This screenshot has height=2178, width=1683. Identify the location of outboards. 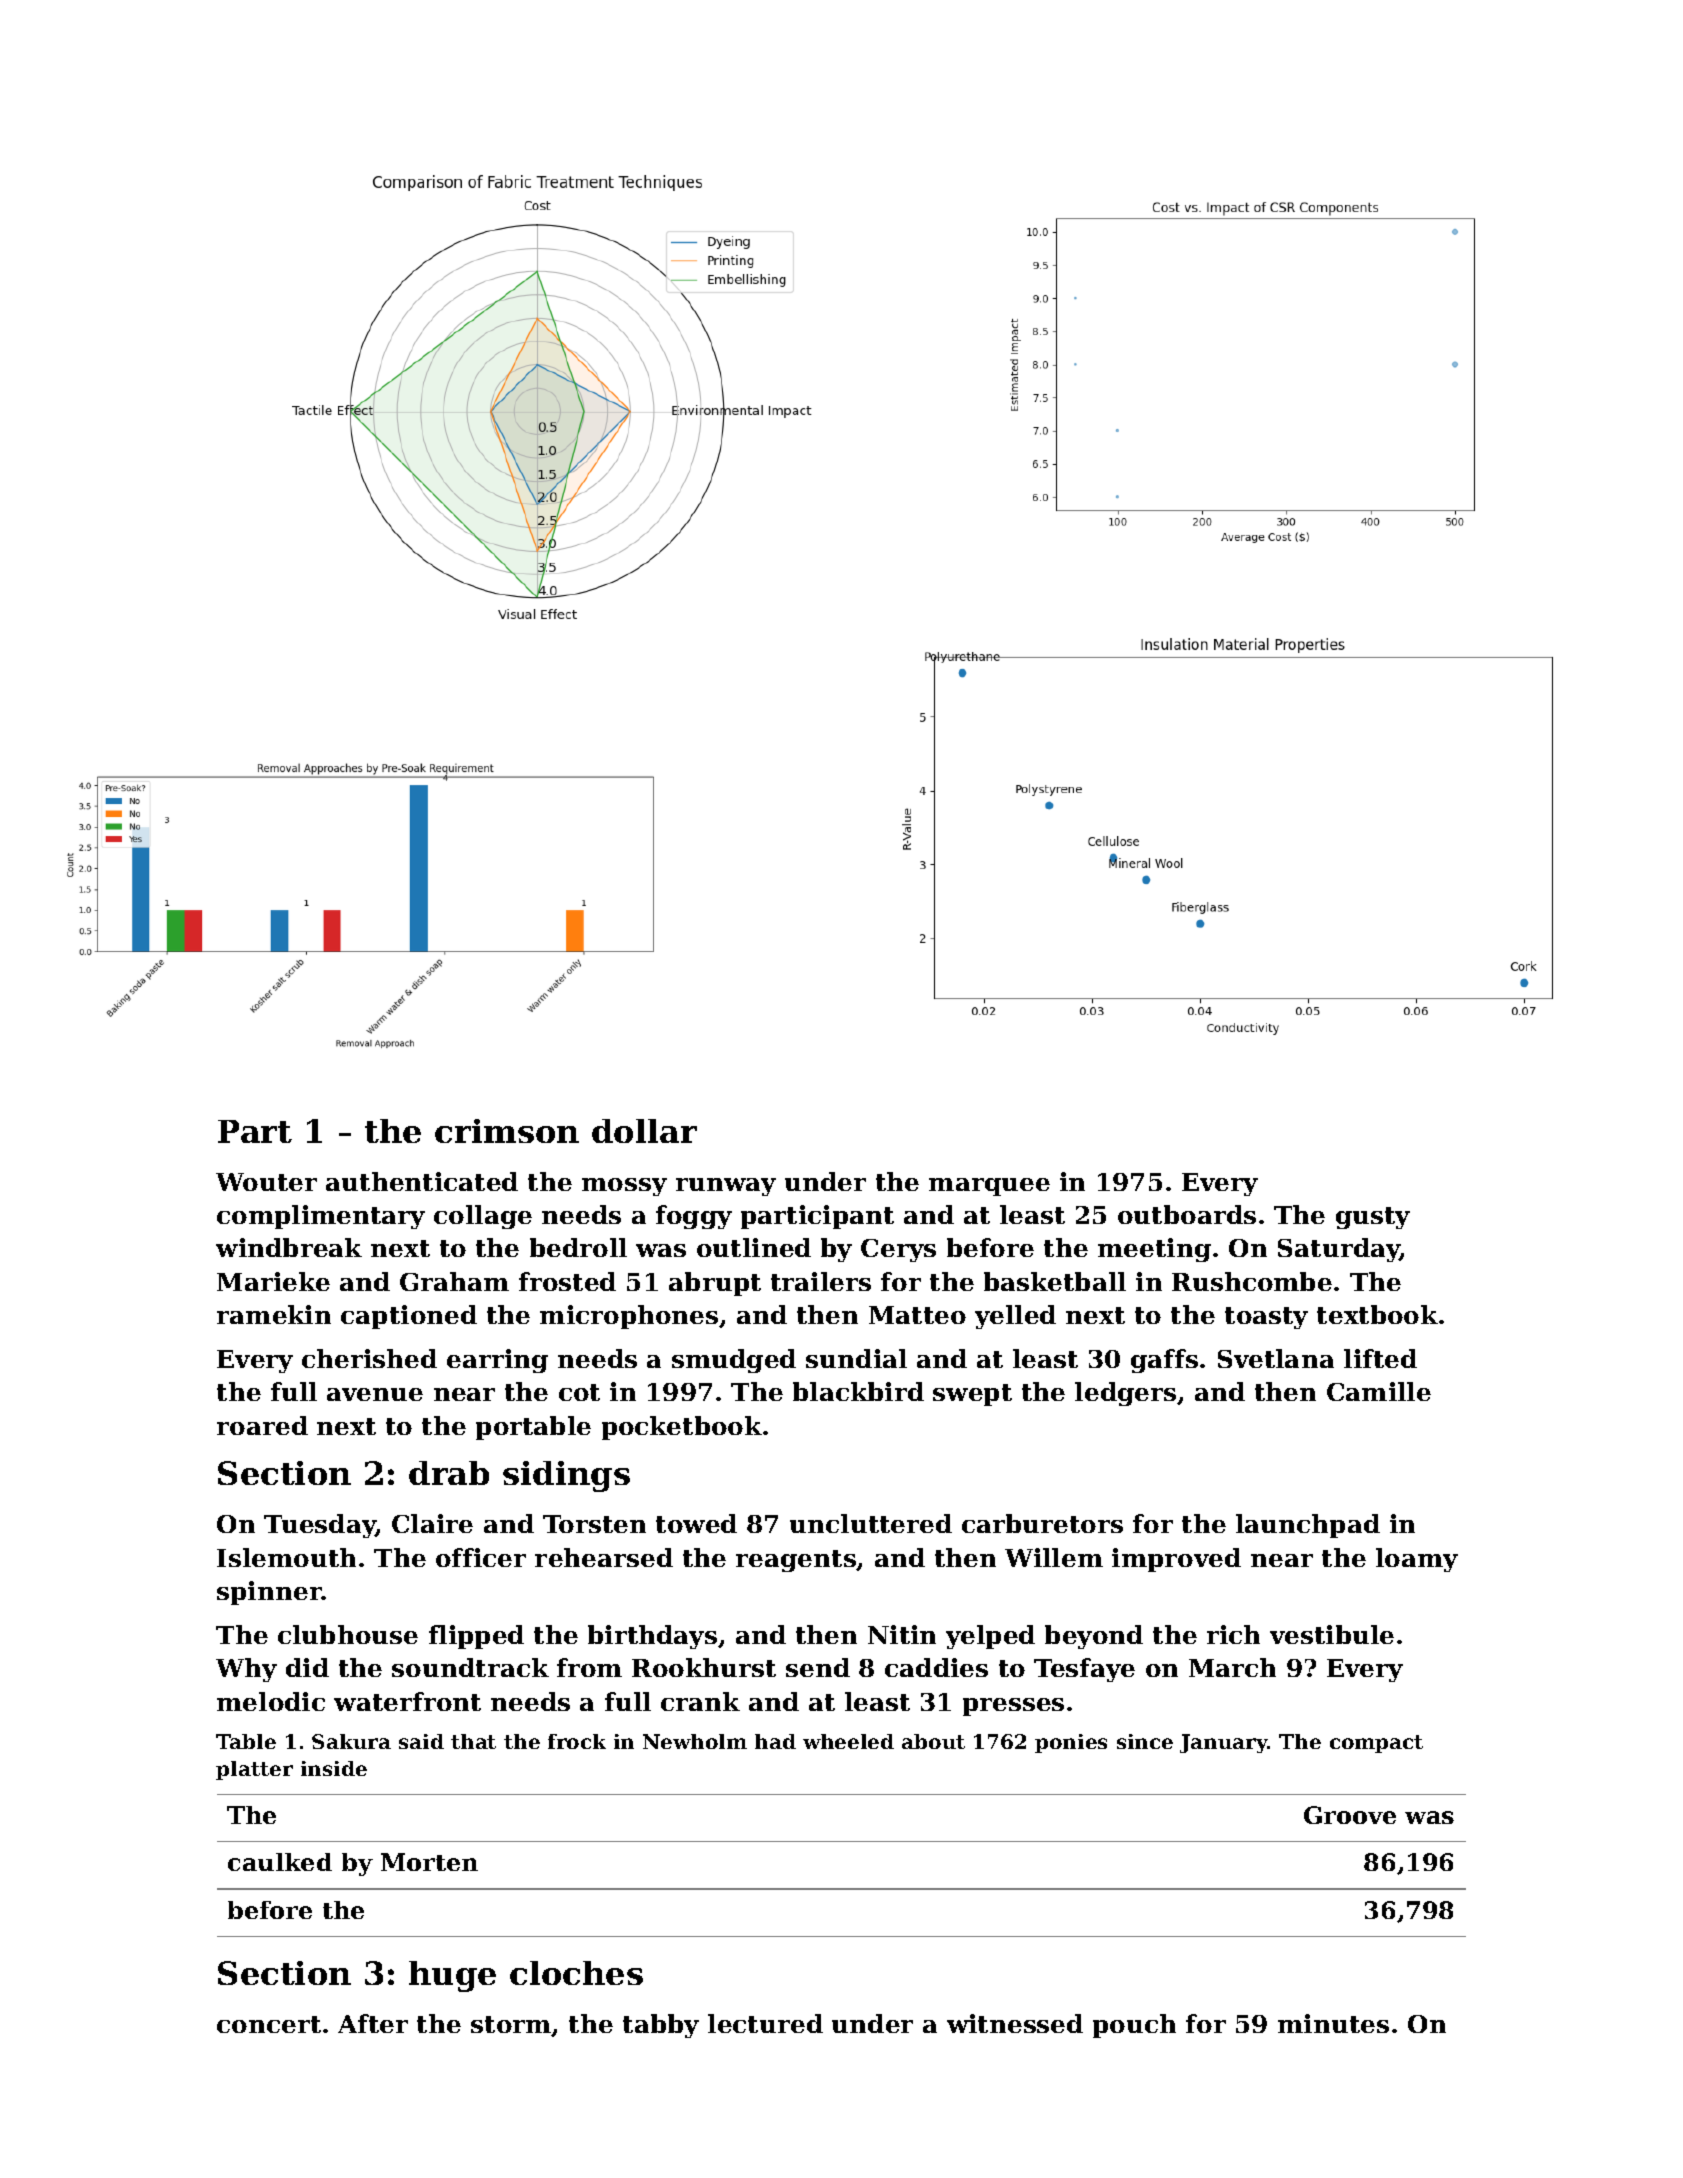
(1187, 1214).
